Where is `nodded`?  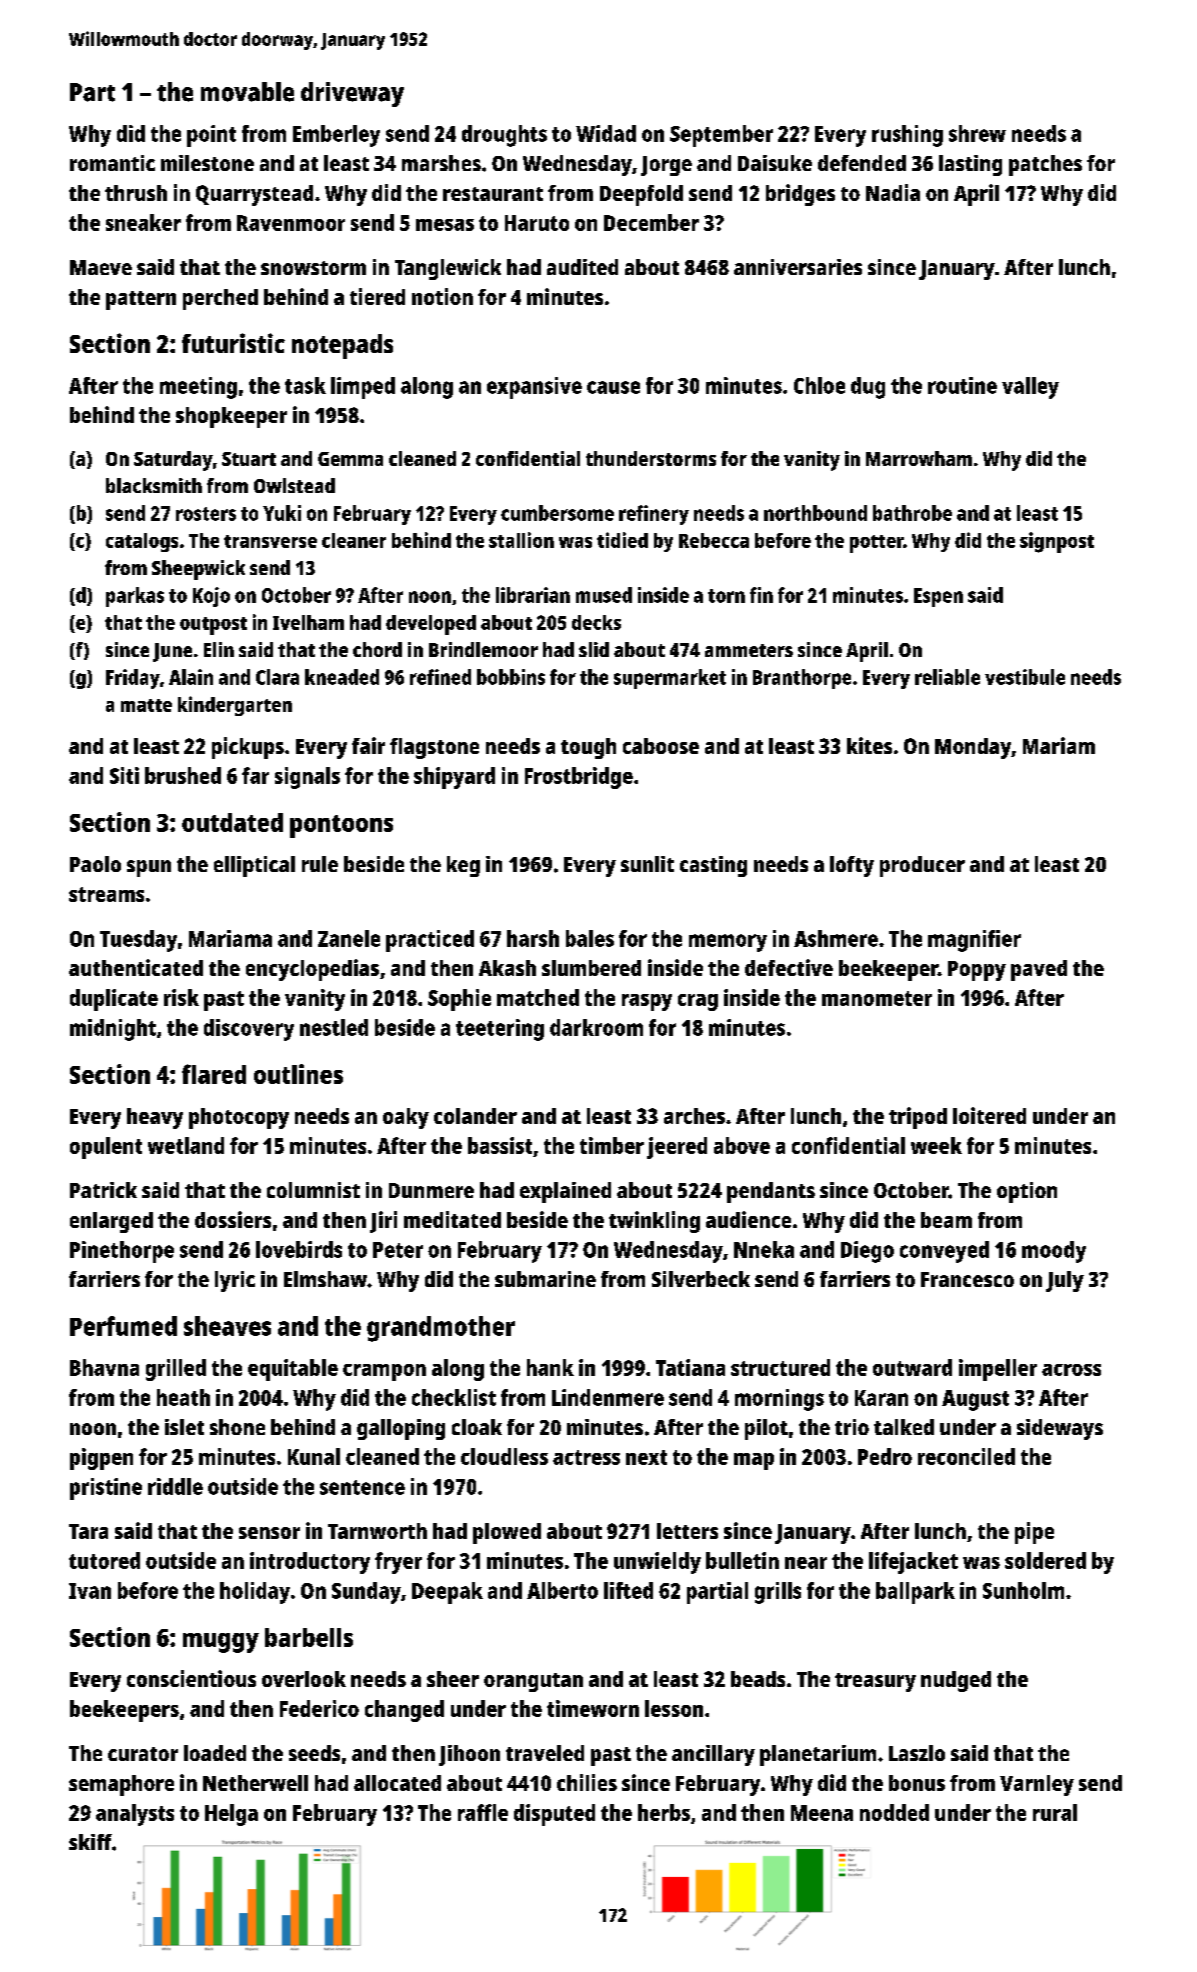 nodded is located at coordinates (894, 1812).
